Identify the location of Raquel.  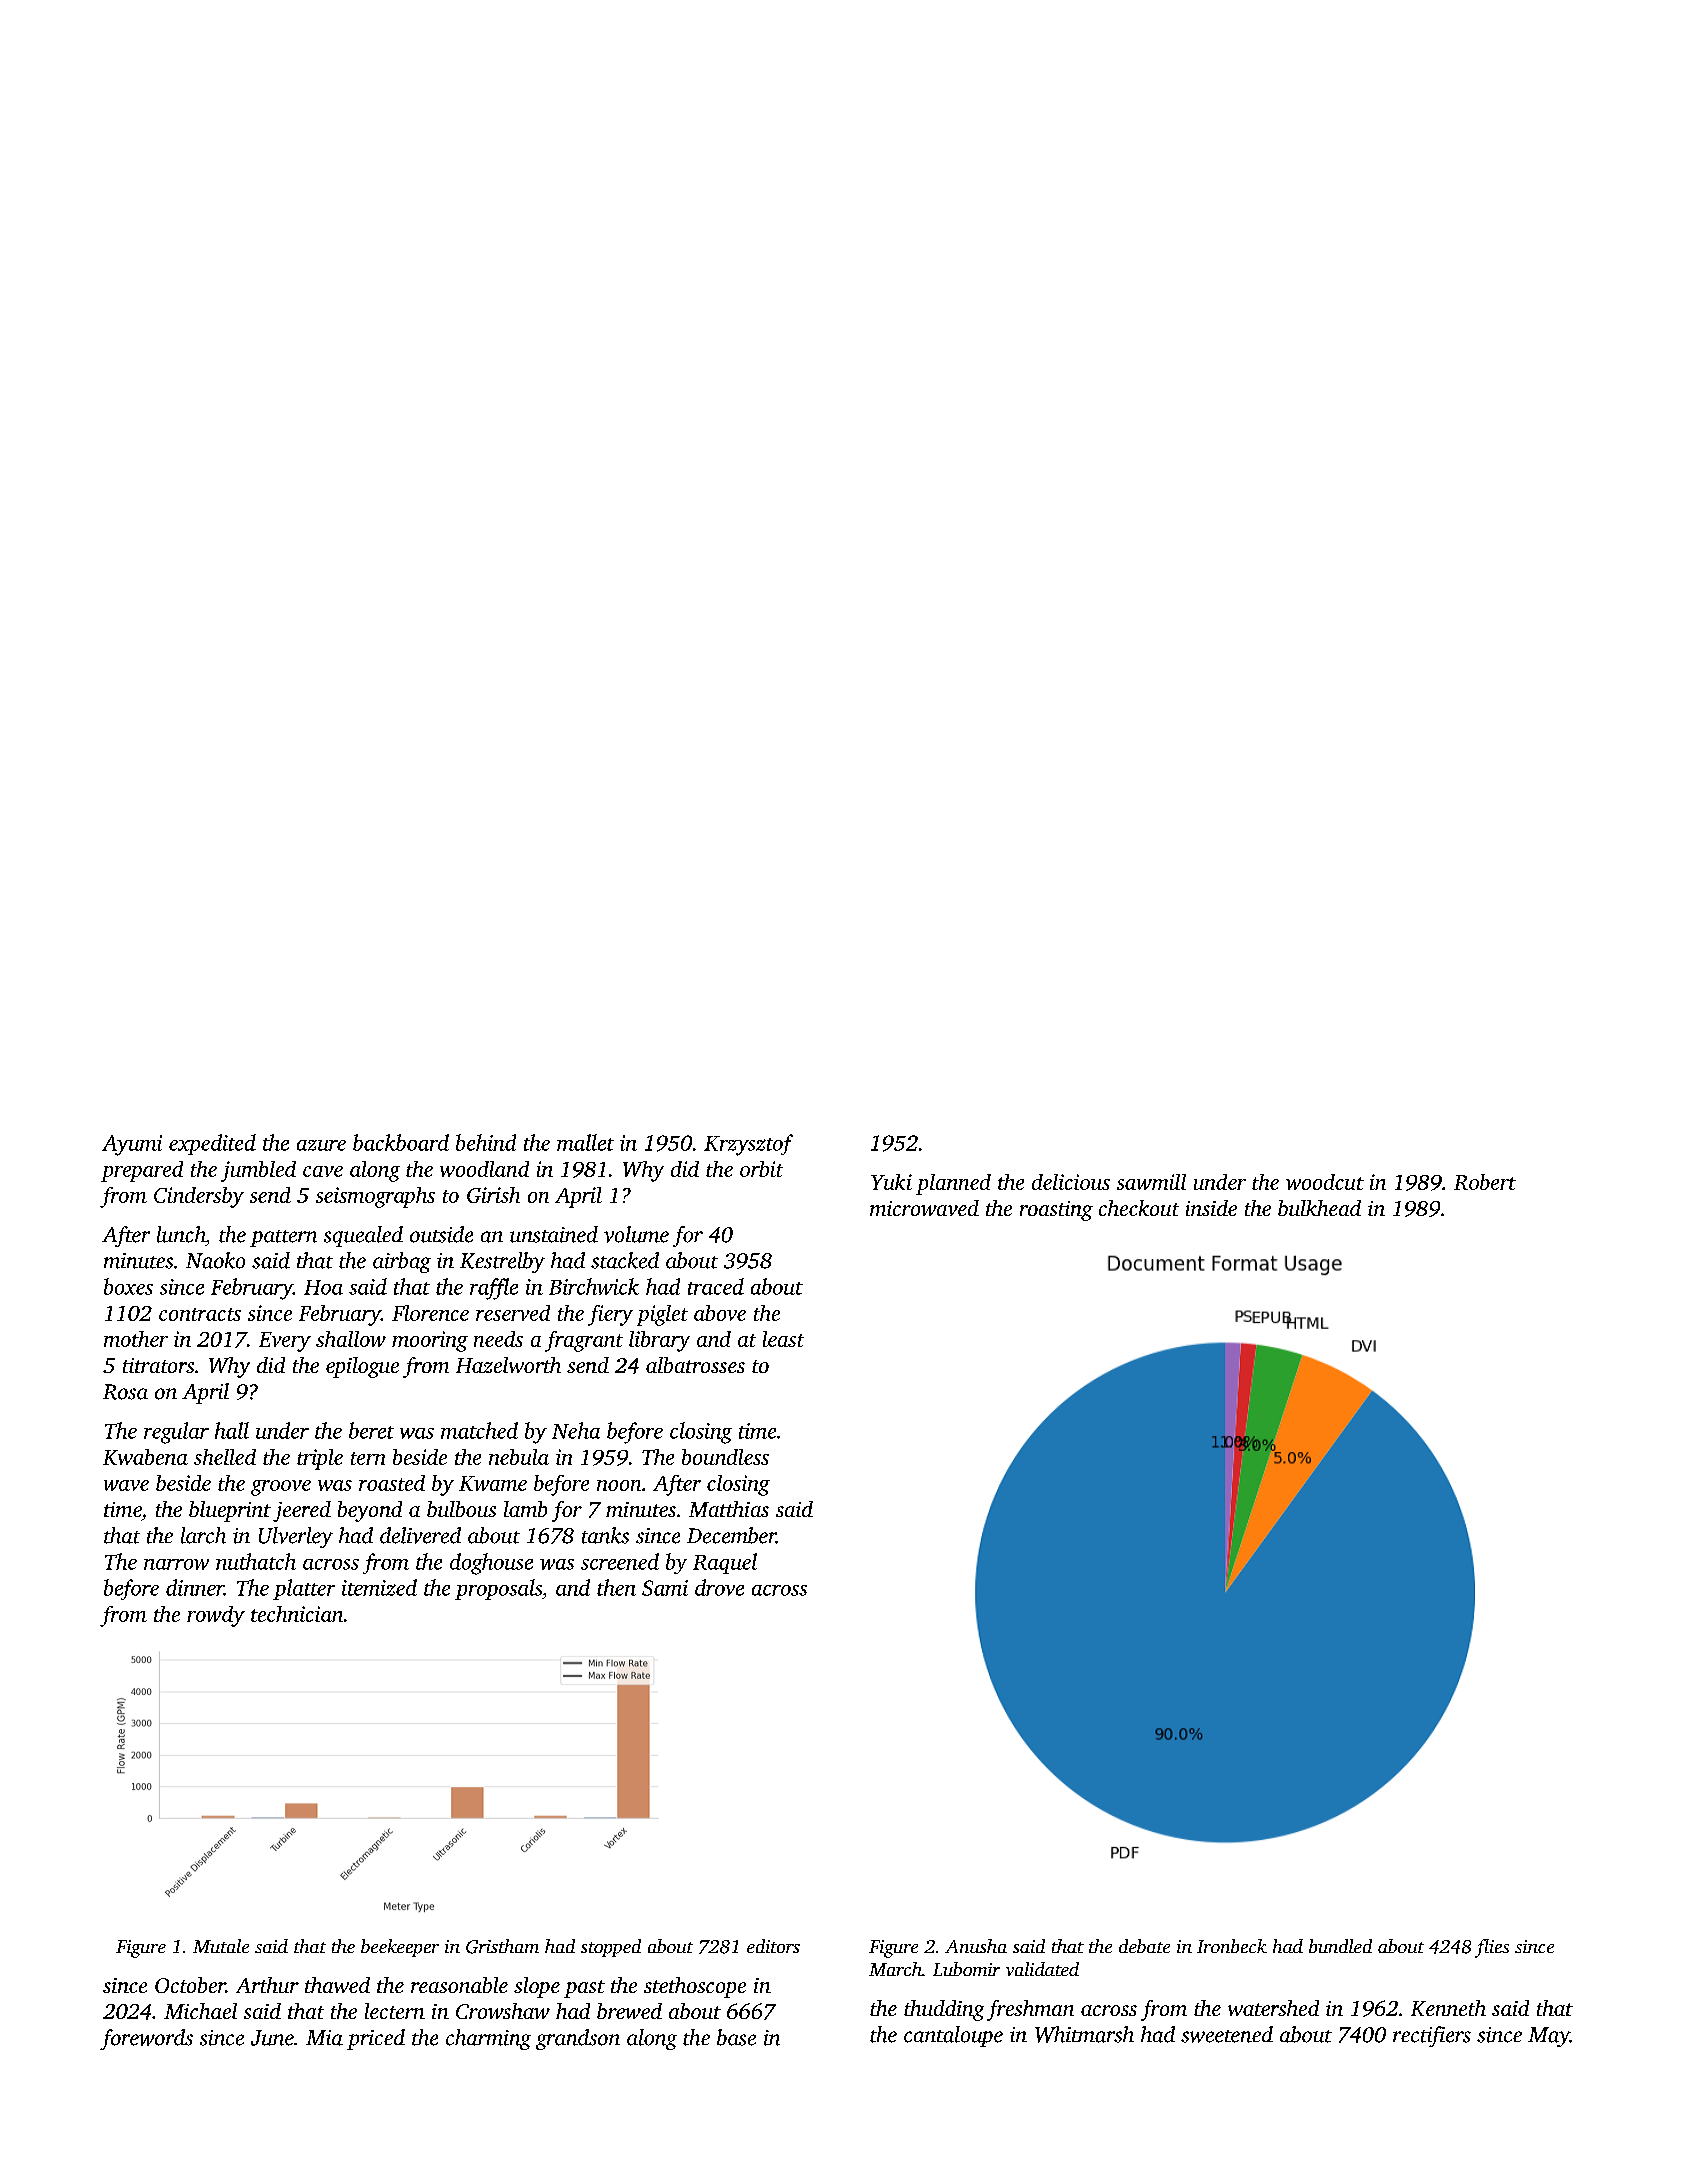
(725, 1563).
